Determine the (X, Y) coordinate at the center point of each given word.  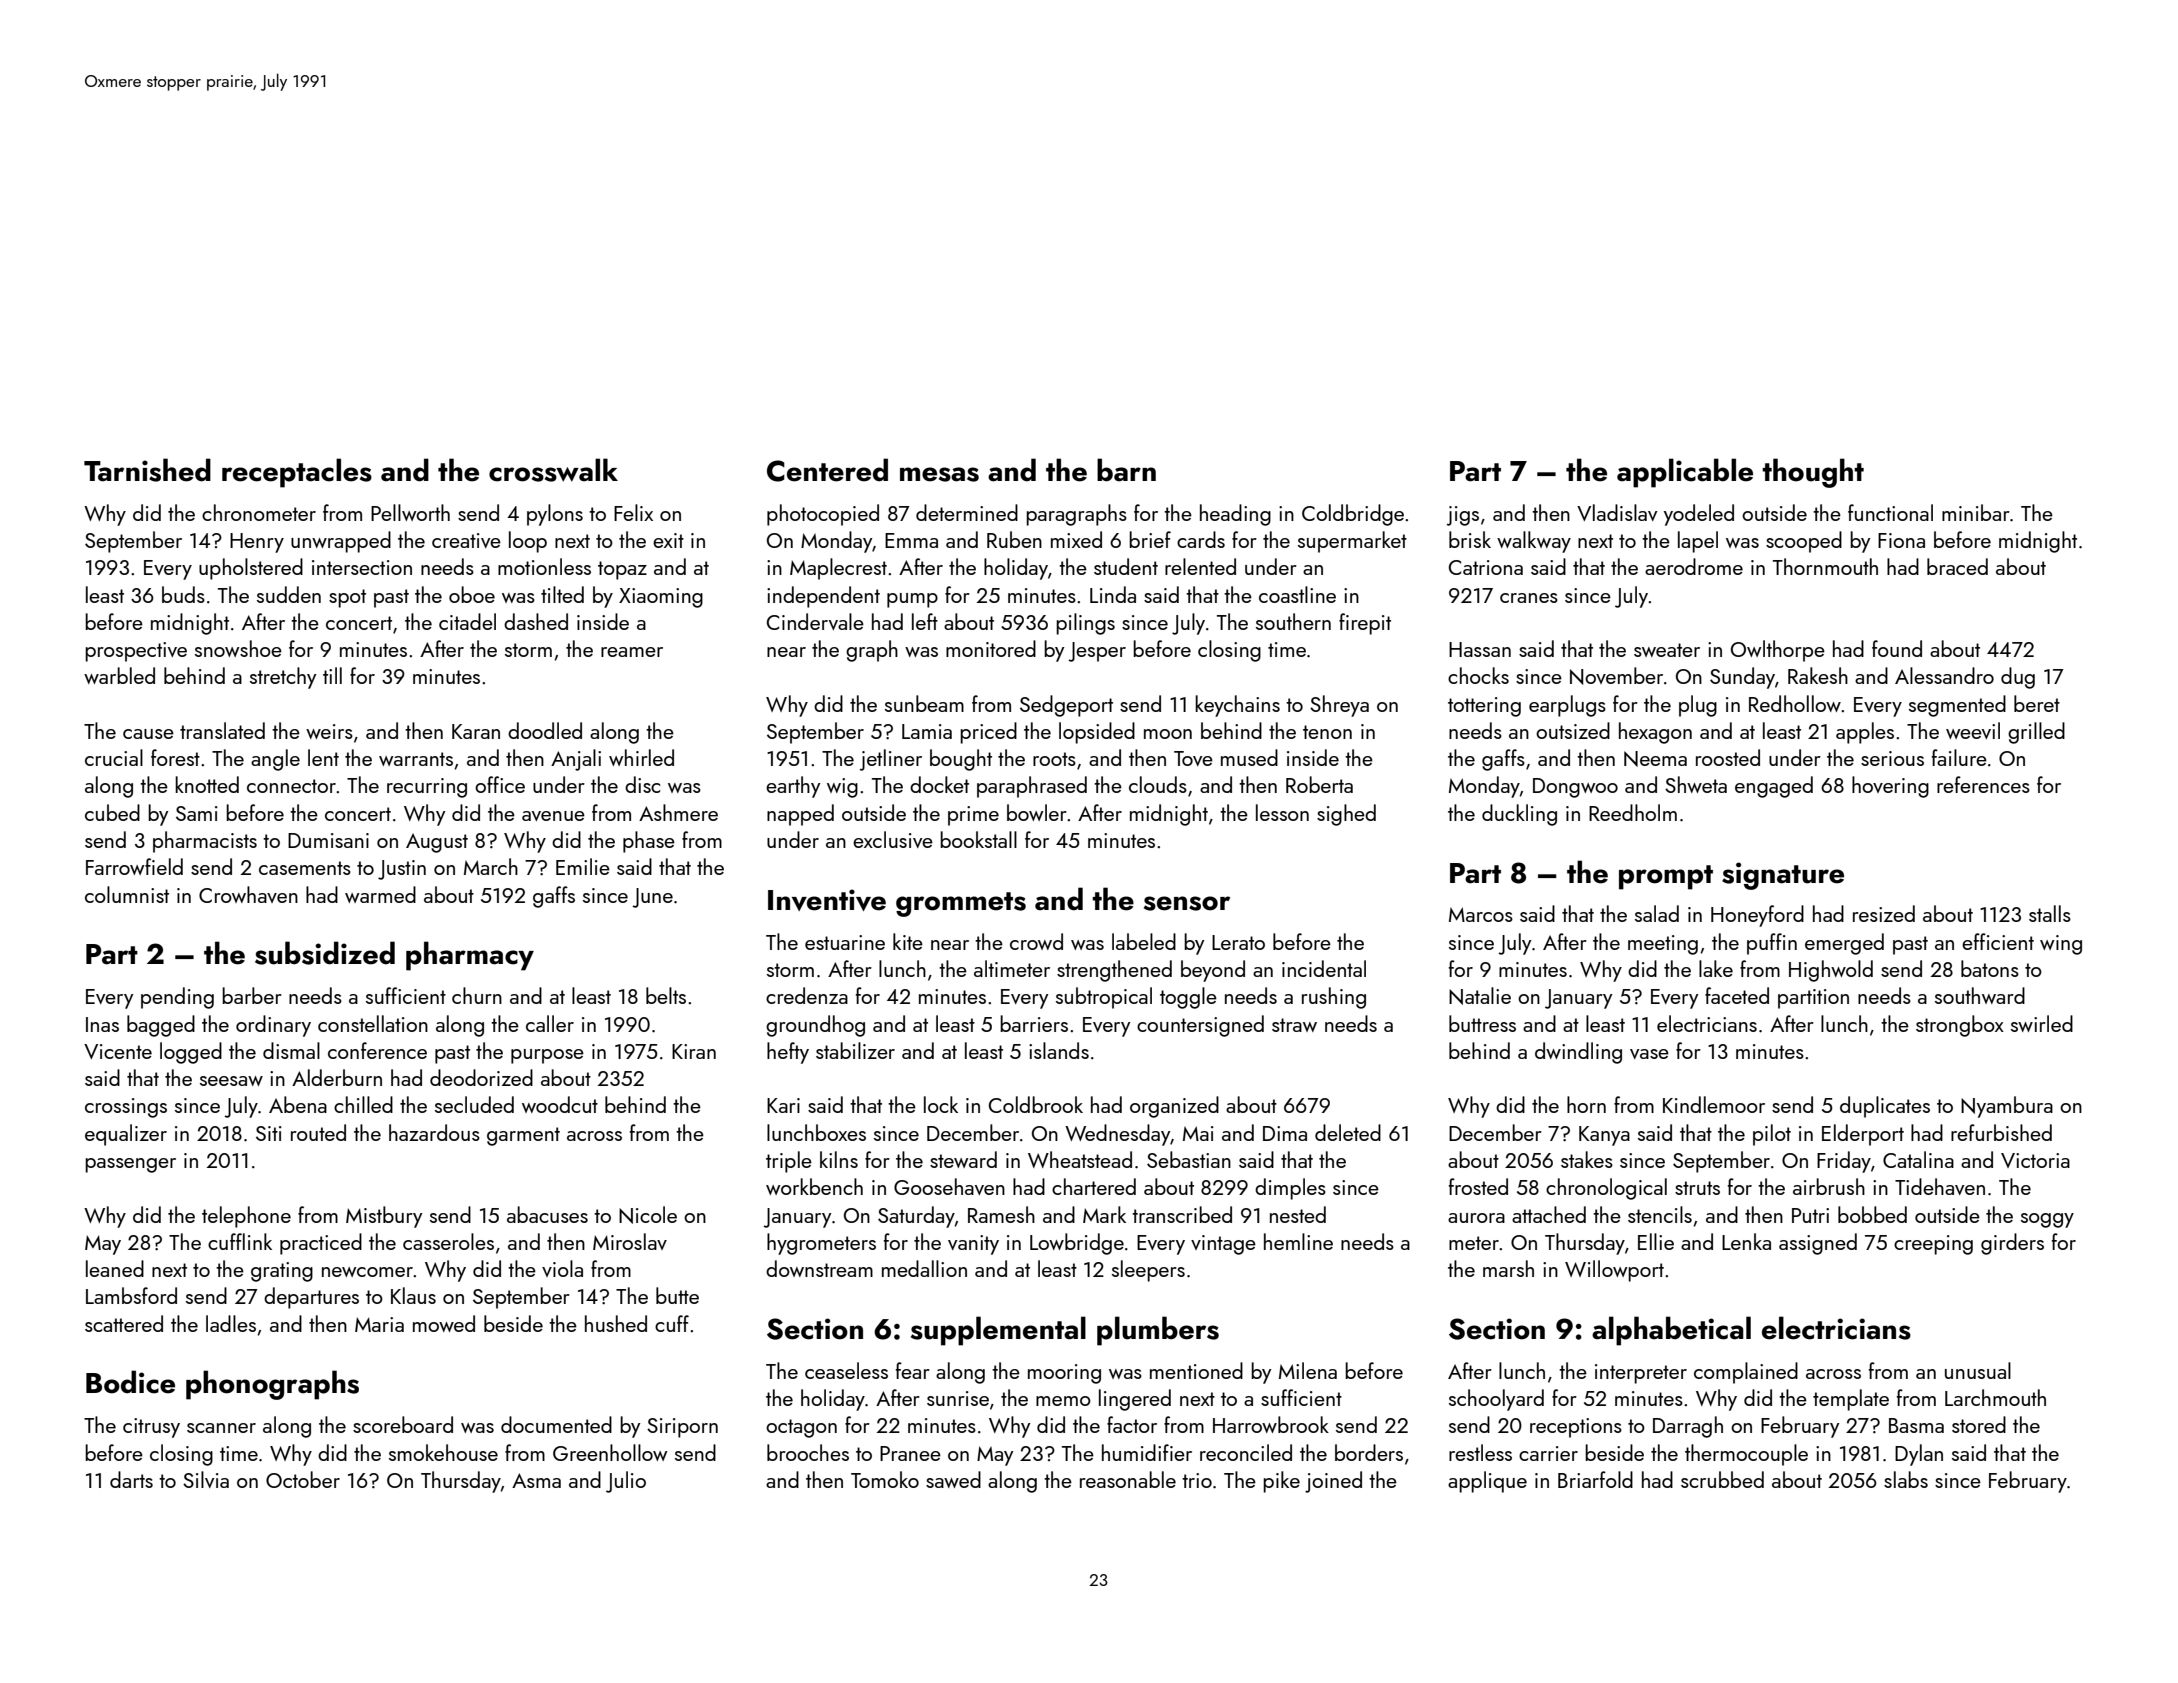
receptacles (297, 473)
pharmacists (205, 842)
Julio (626, 1482)
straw (1294, 1025)
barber (252, 995)
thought (1813, 473)
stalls (2050, 913)
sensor (1187, 903)
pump (912, 600)
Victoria (2035, 1160)
